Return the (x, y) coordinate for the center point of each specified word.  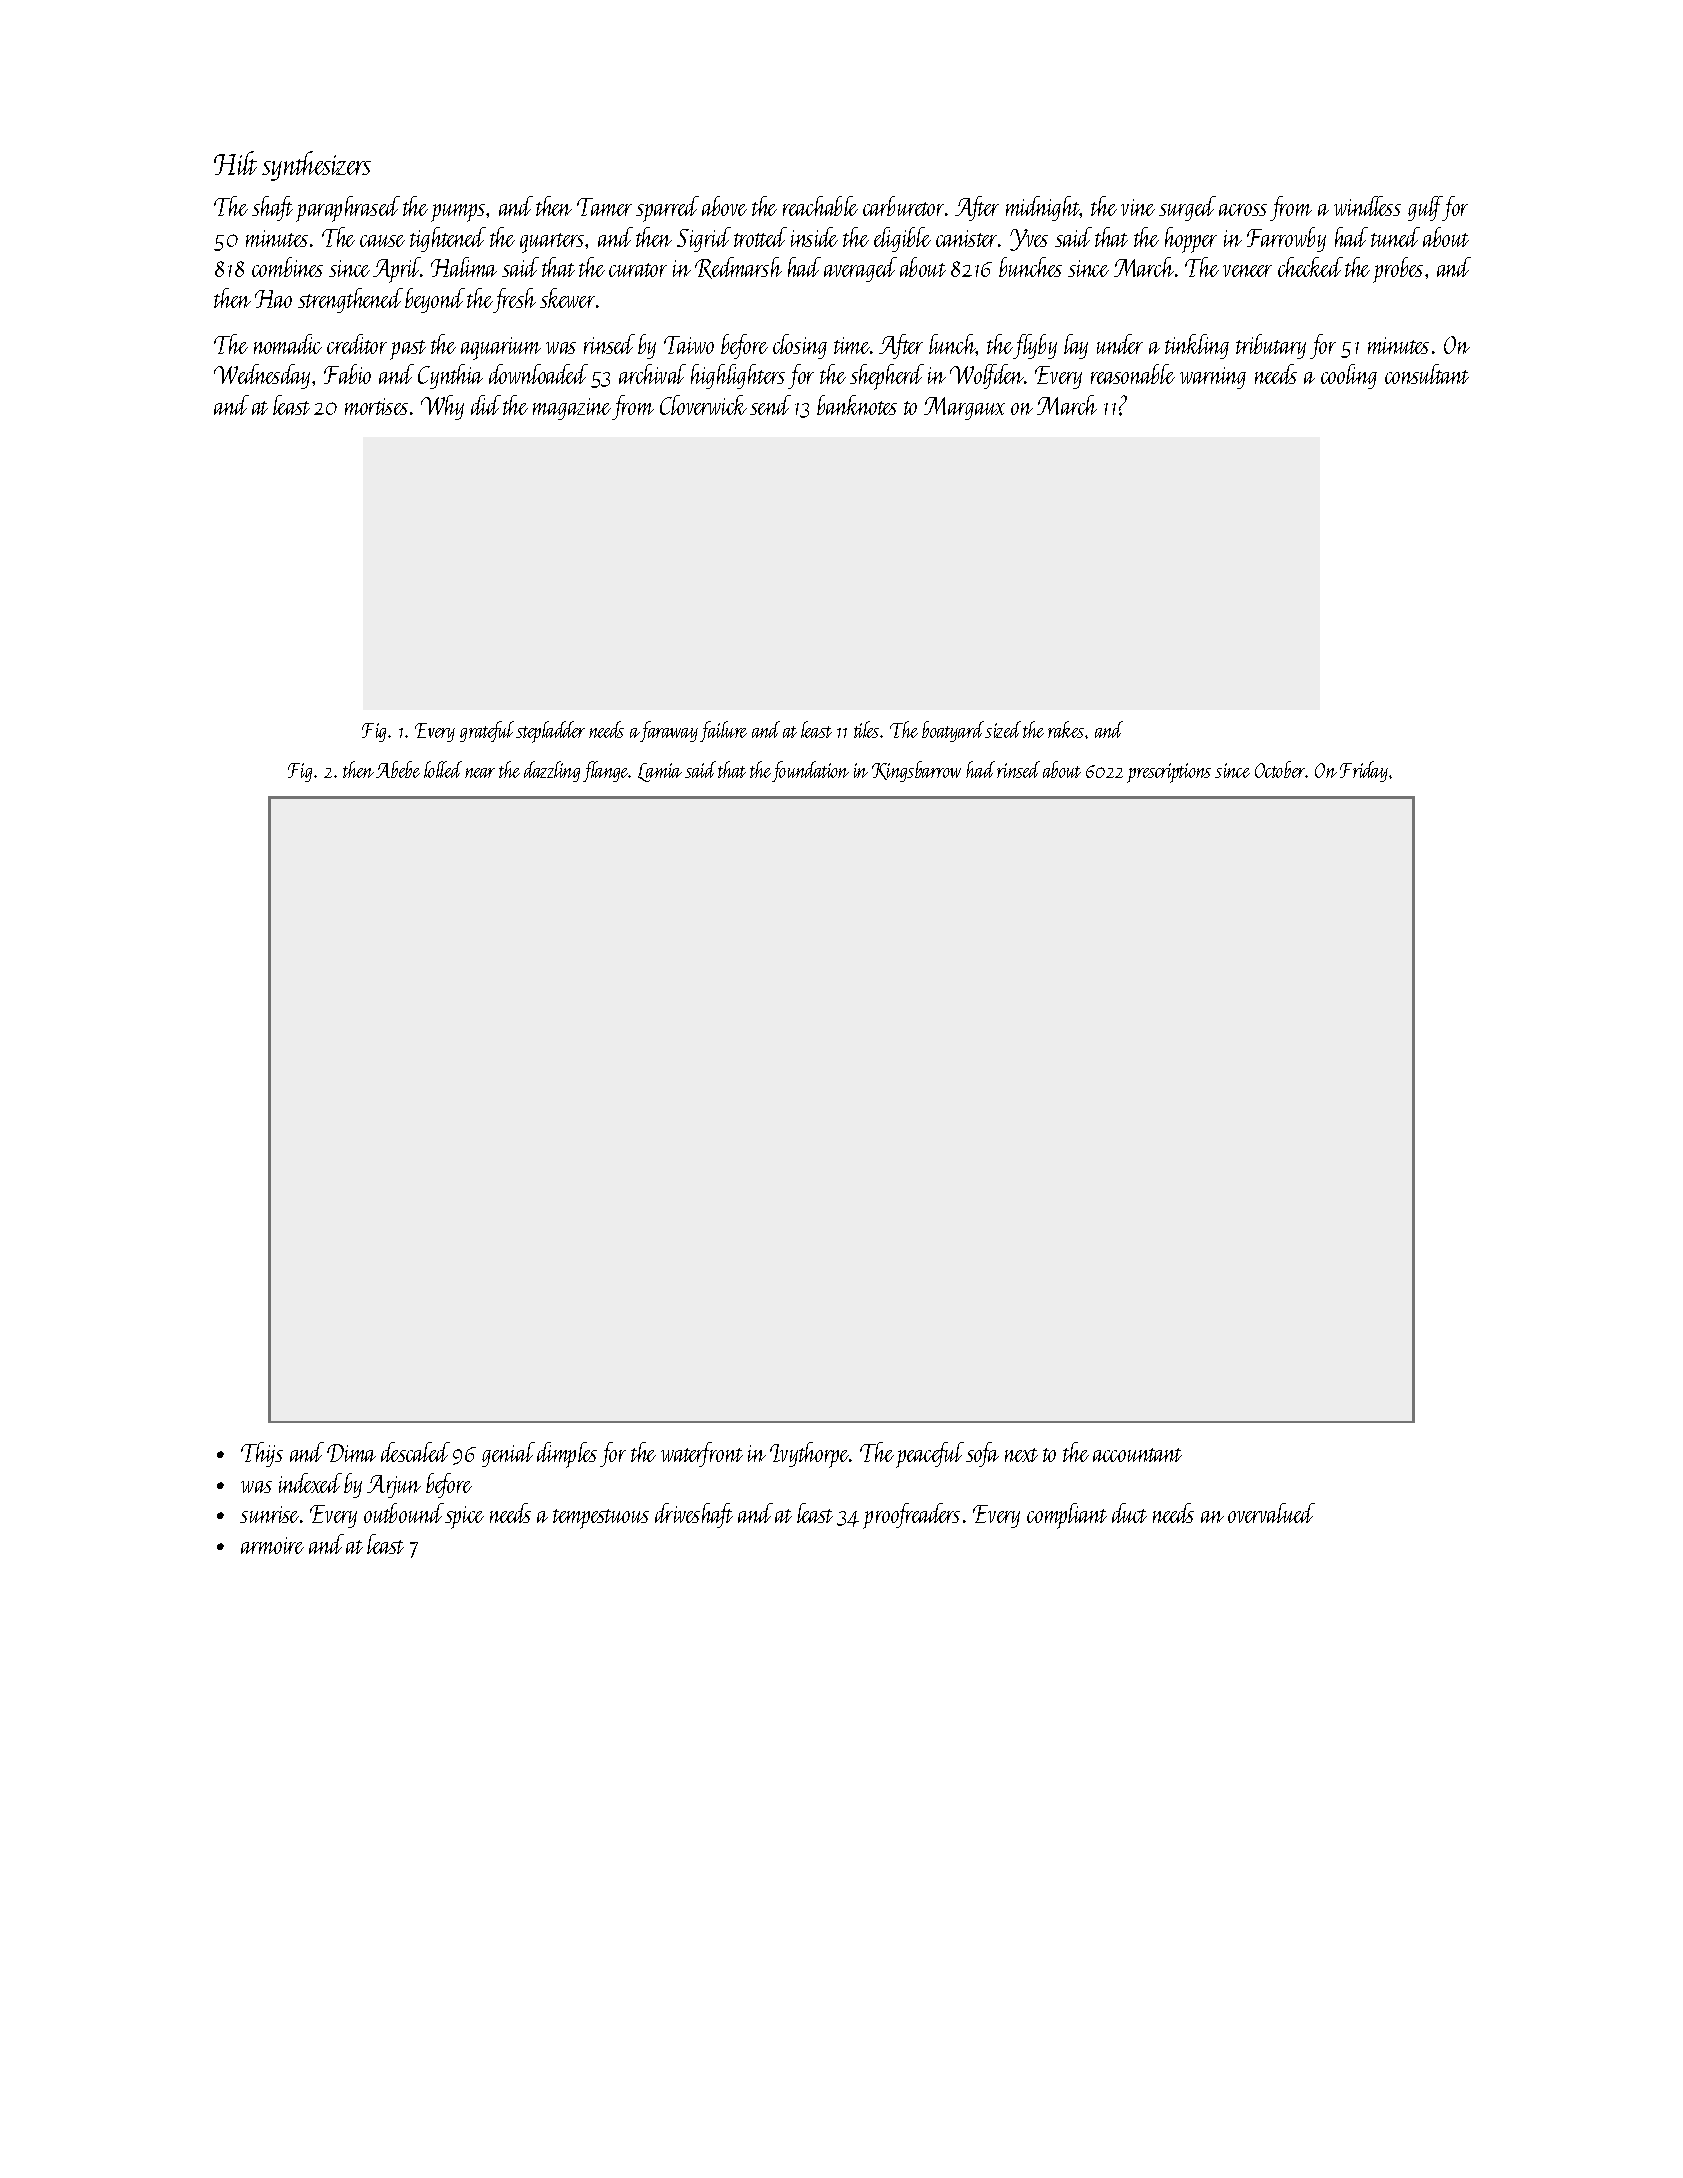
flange (606, 771)
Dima (351, 1453)
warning (1213, 378)
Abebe (398, 769)
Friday (1364, 771)
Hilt (235, 163)
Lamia (660, 772)
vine (1138, 207)
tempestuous (601, 1519)
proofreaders (911, 1516)
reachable (820, 206)
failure (723, 731)
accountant (1137, 1455)
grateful (487, 731)
